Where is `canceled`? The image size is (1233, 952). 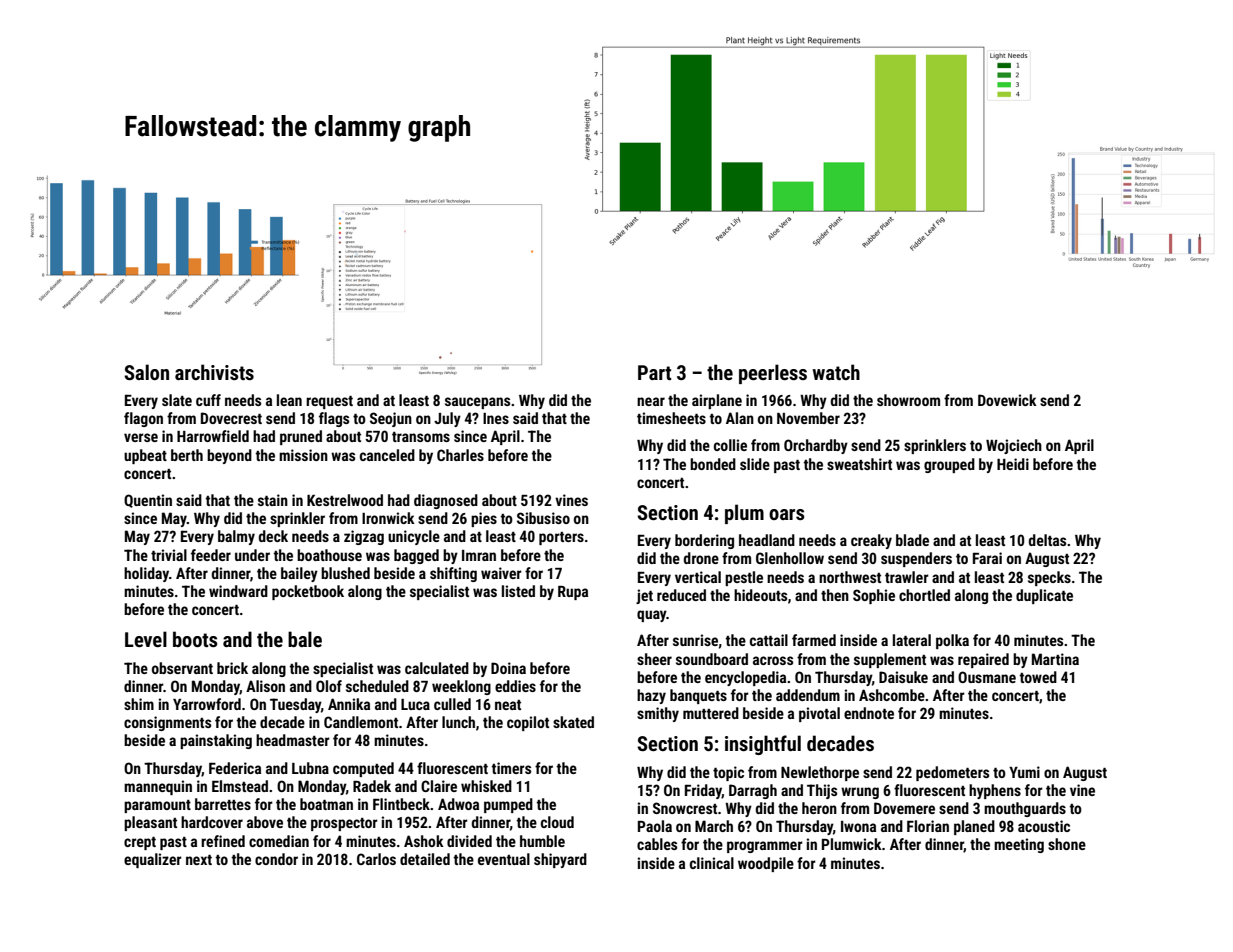
canceled is located at coordinates (387, 455).
